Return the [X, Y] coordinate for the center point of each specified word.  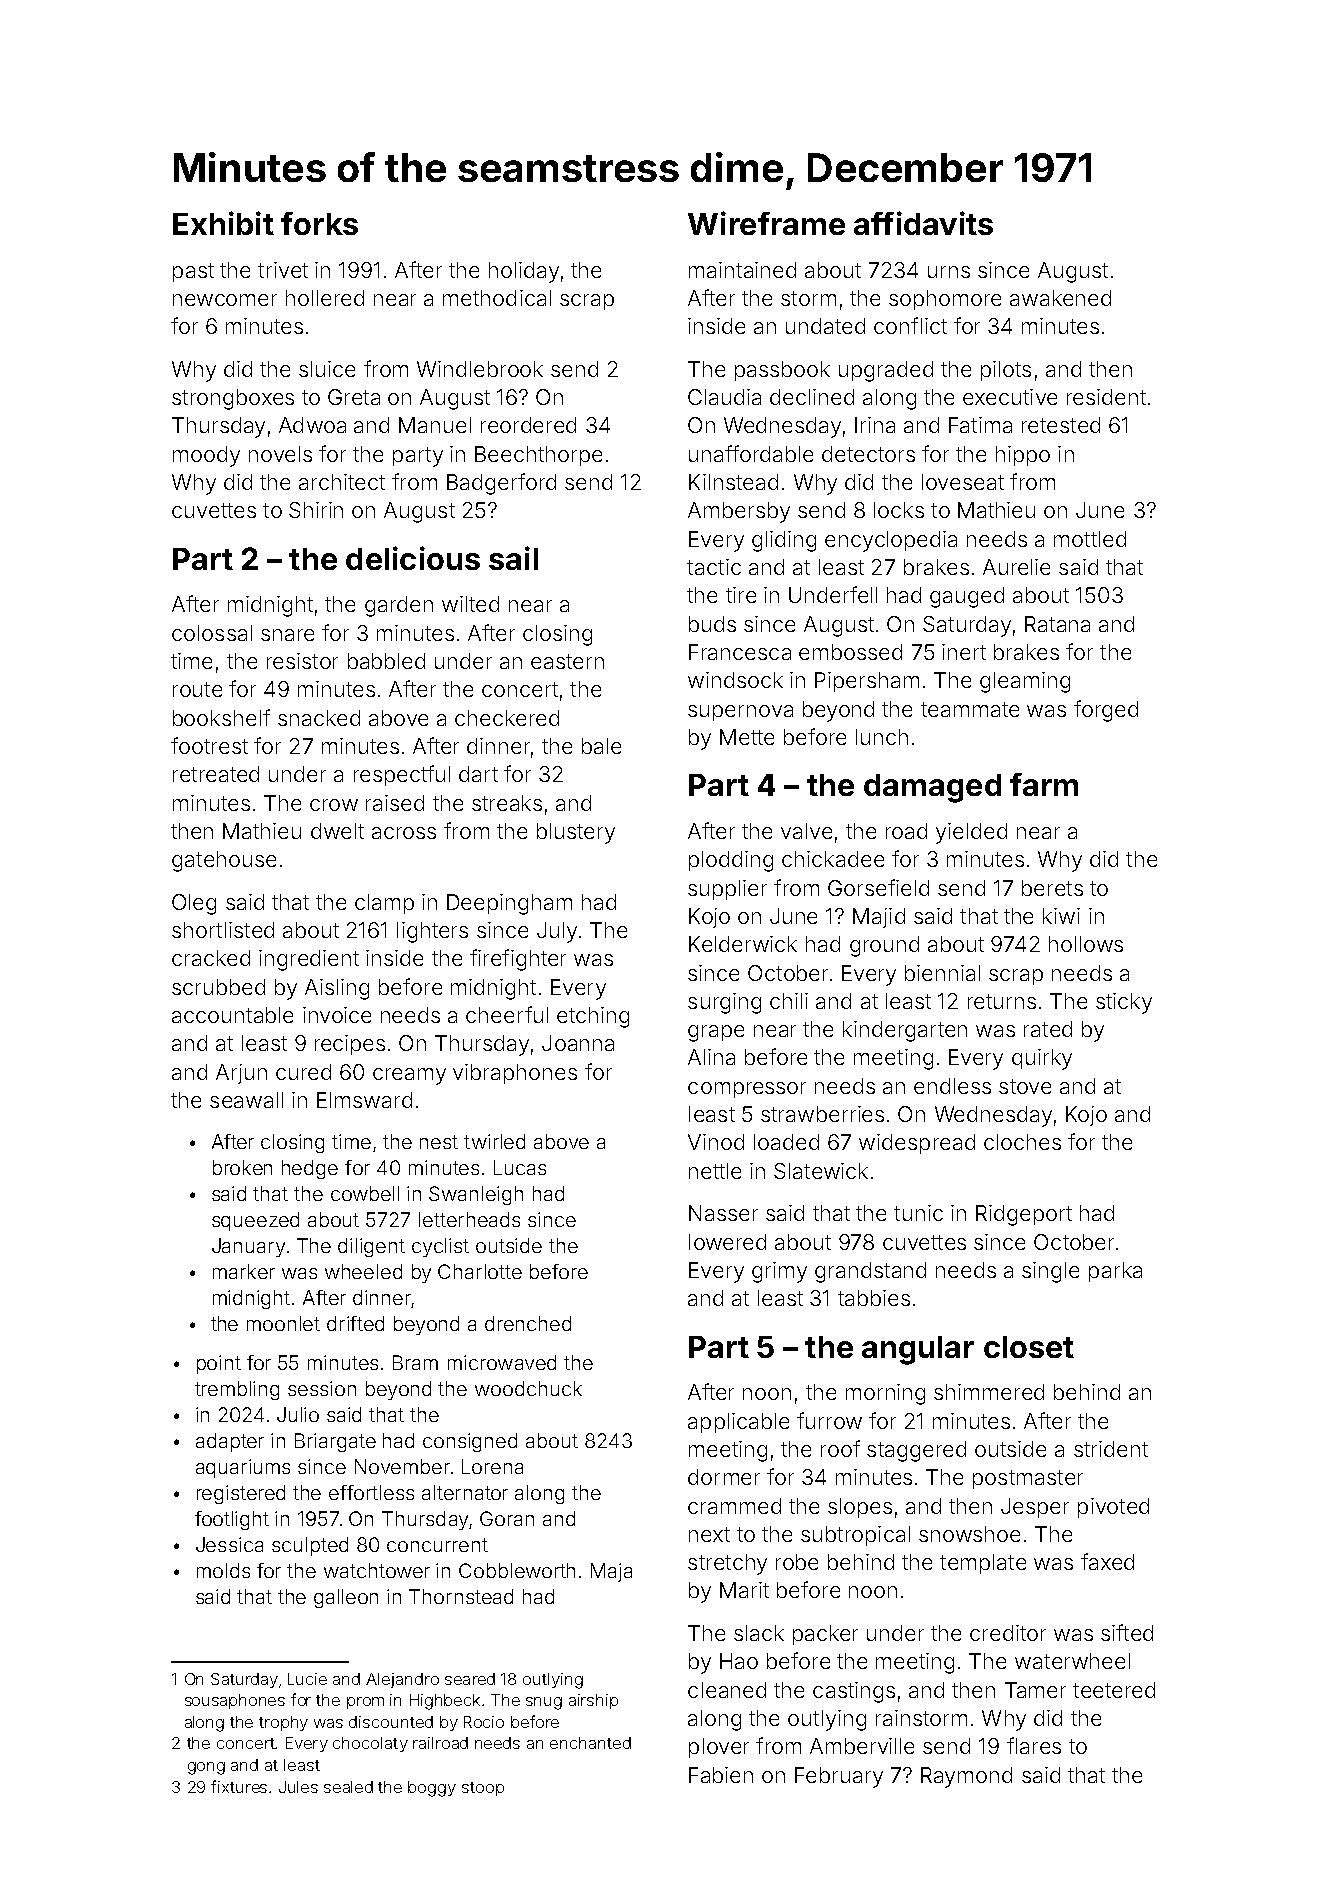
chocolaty [370, 1744]
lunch [882, 737]
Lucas [520, 1167]
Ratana [1057, 624]
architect [342, 482]
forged [1106, 711]
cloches [1022, 1142]
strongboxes [233, 399]
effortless [371, 1492]
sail [513, 558]
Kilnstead [733, 482]
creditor [1008, 1633]
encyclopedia [891, 541]
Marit [744, 1590]
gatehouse [224, 861]
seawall [246, 1100]
